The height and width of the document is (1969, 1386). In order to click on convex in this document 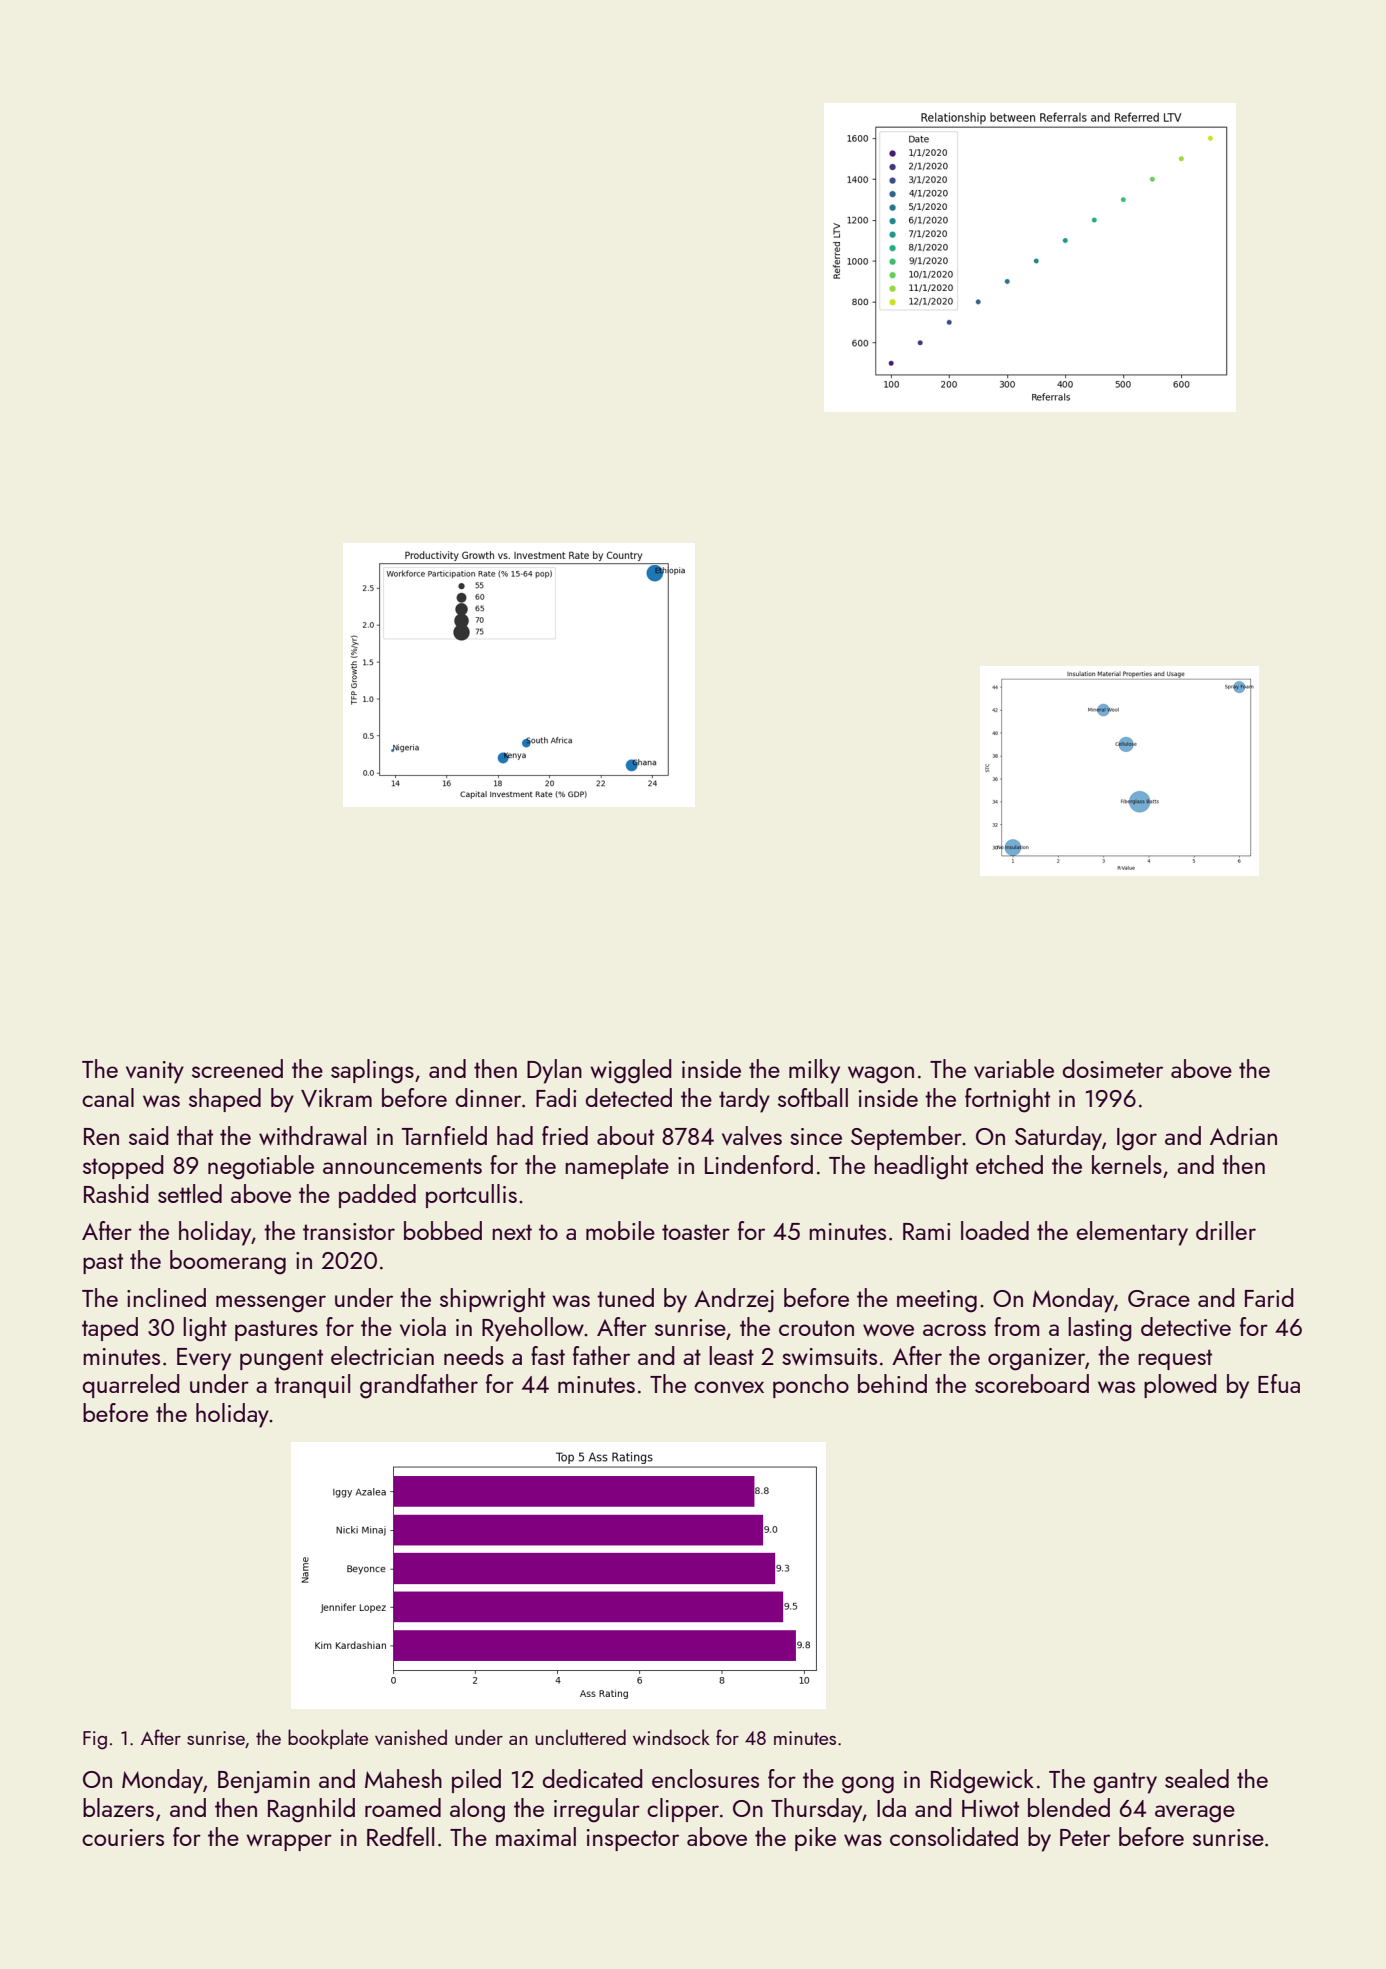, I will do `click(729, 1387)`.
